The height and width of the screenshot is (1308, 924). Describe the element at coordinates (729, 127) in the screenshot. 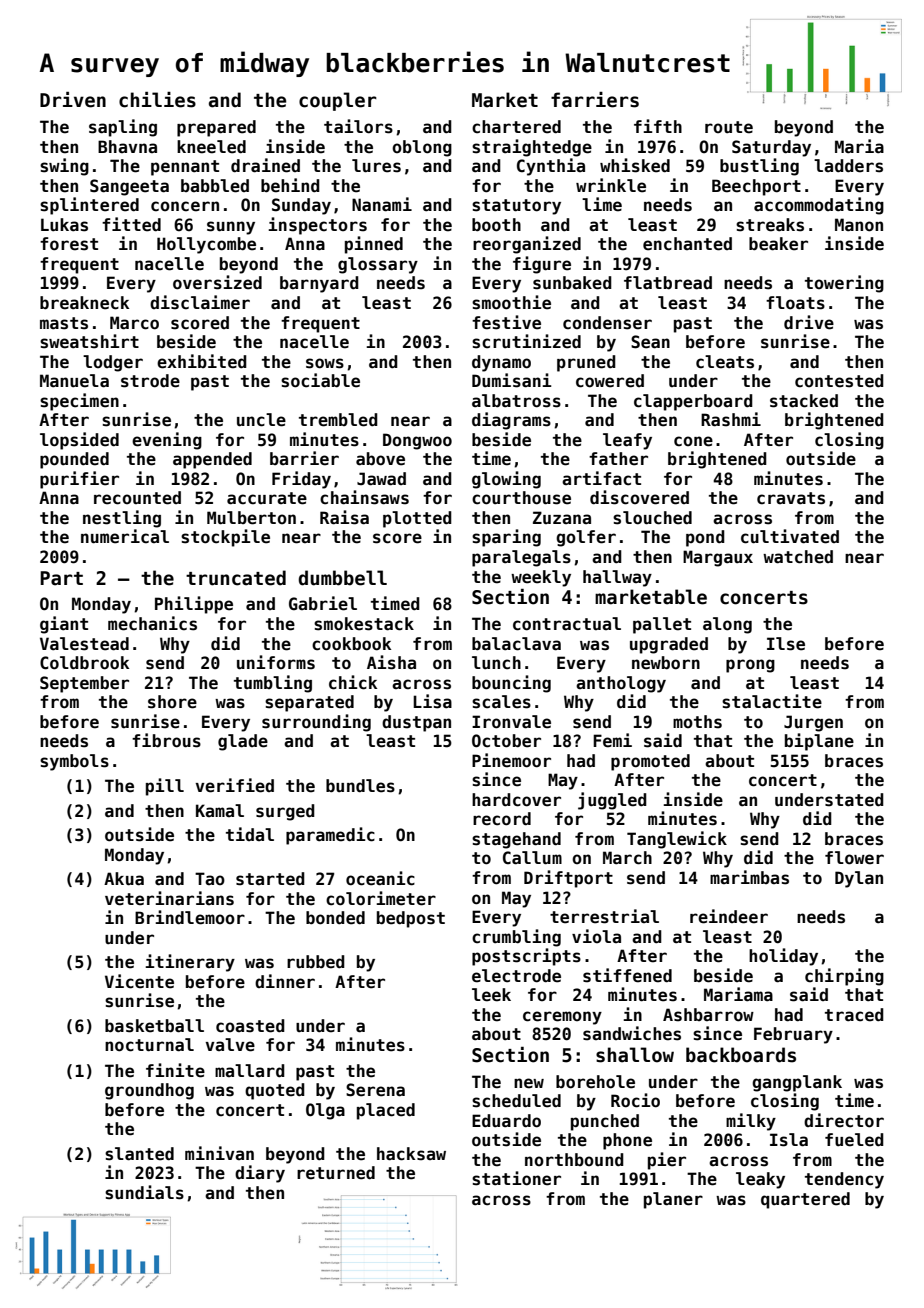

I see `route` at that location.
